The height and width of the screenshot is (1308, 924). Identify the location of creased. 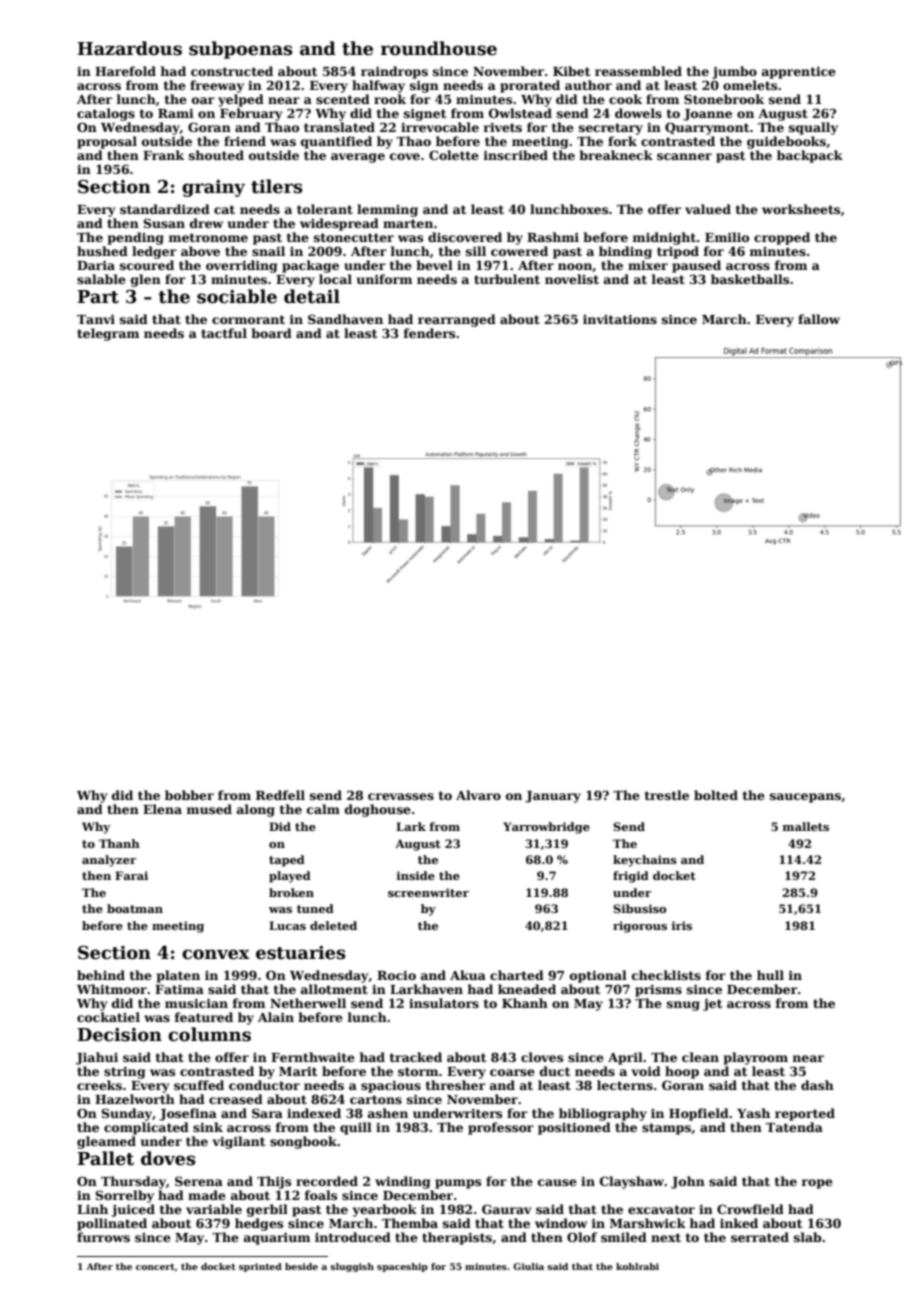
(236, 1099).
